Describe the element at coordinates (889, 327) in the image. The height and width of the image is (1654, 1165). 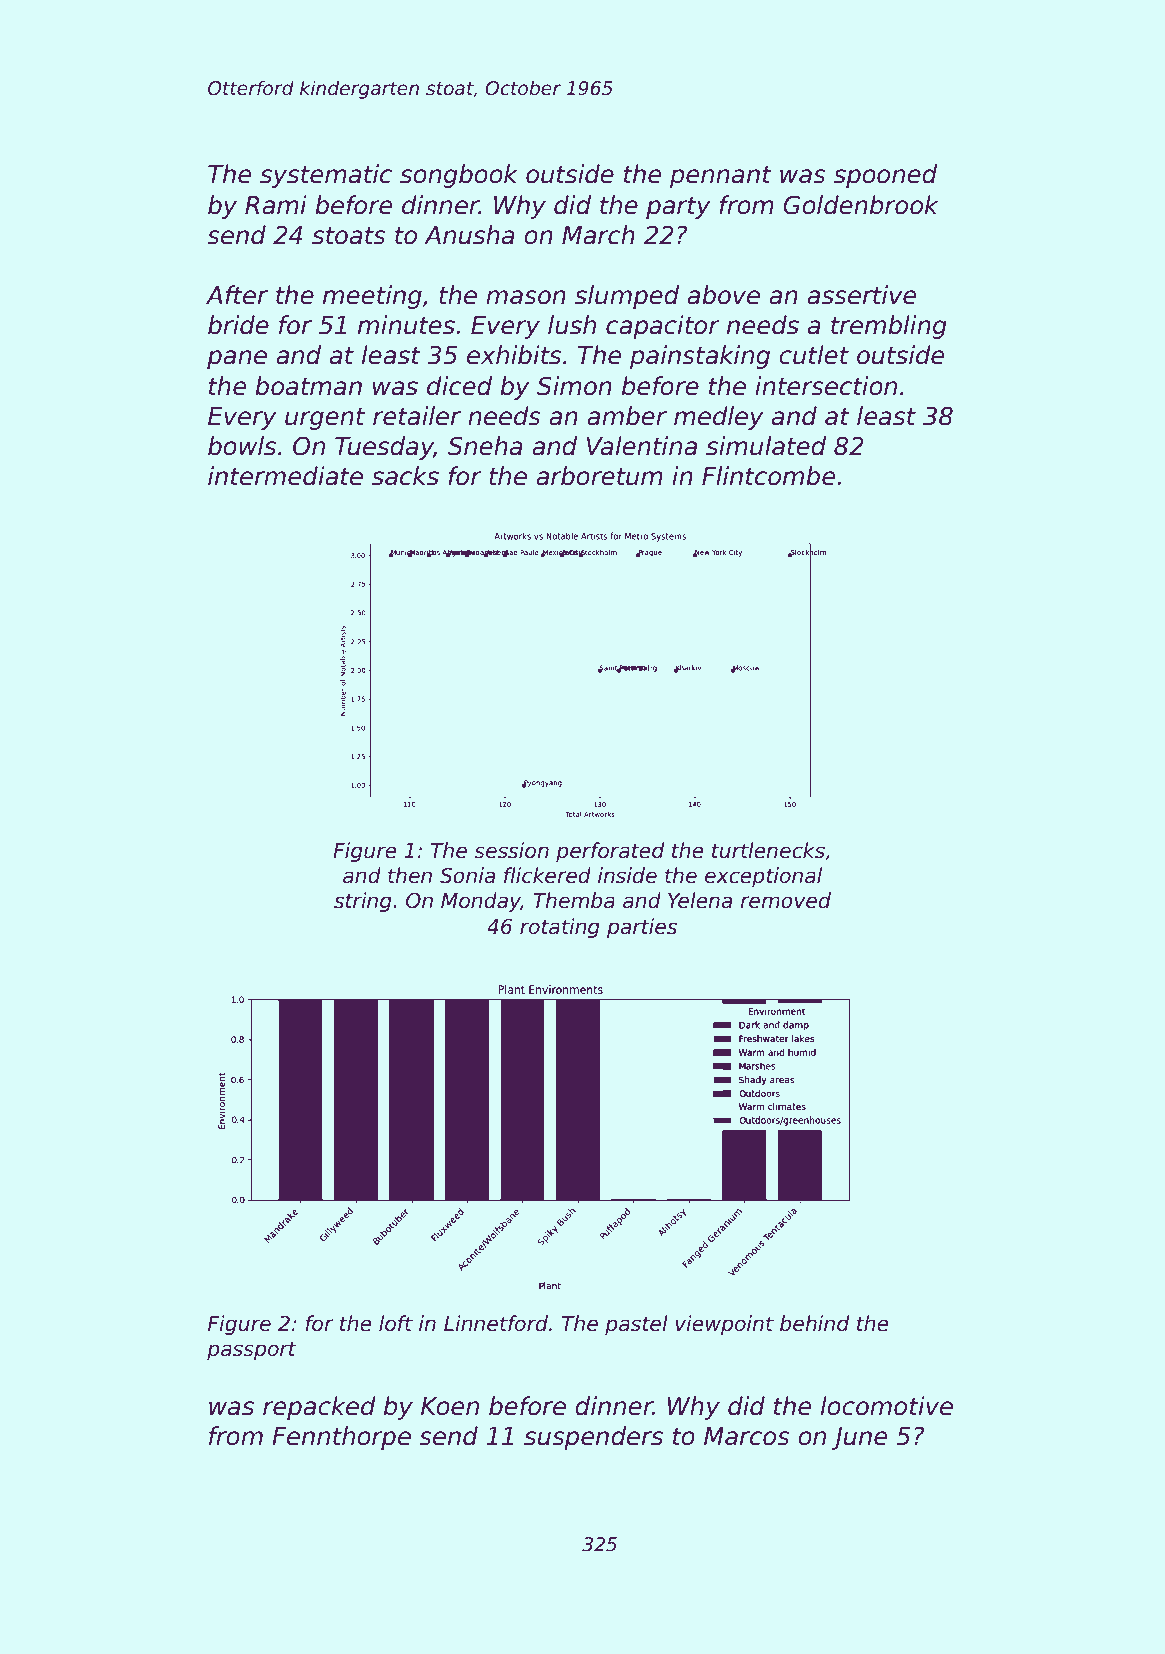
I see `trembling` at that location.
